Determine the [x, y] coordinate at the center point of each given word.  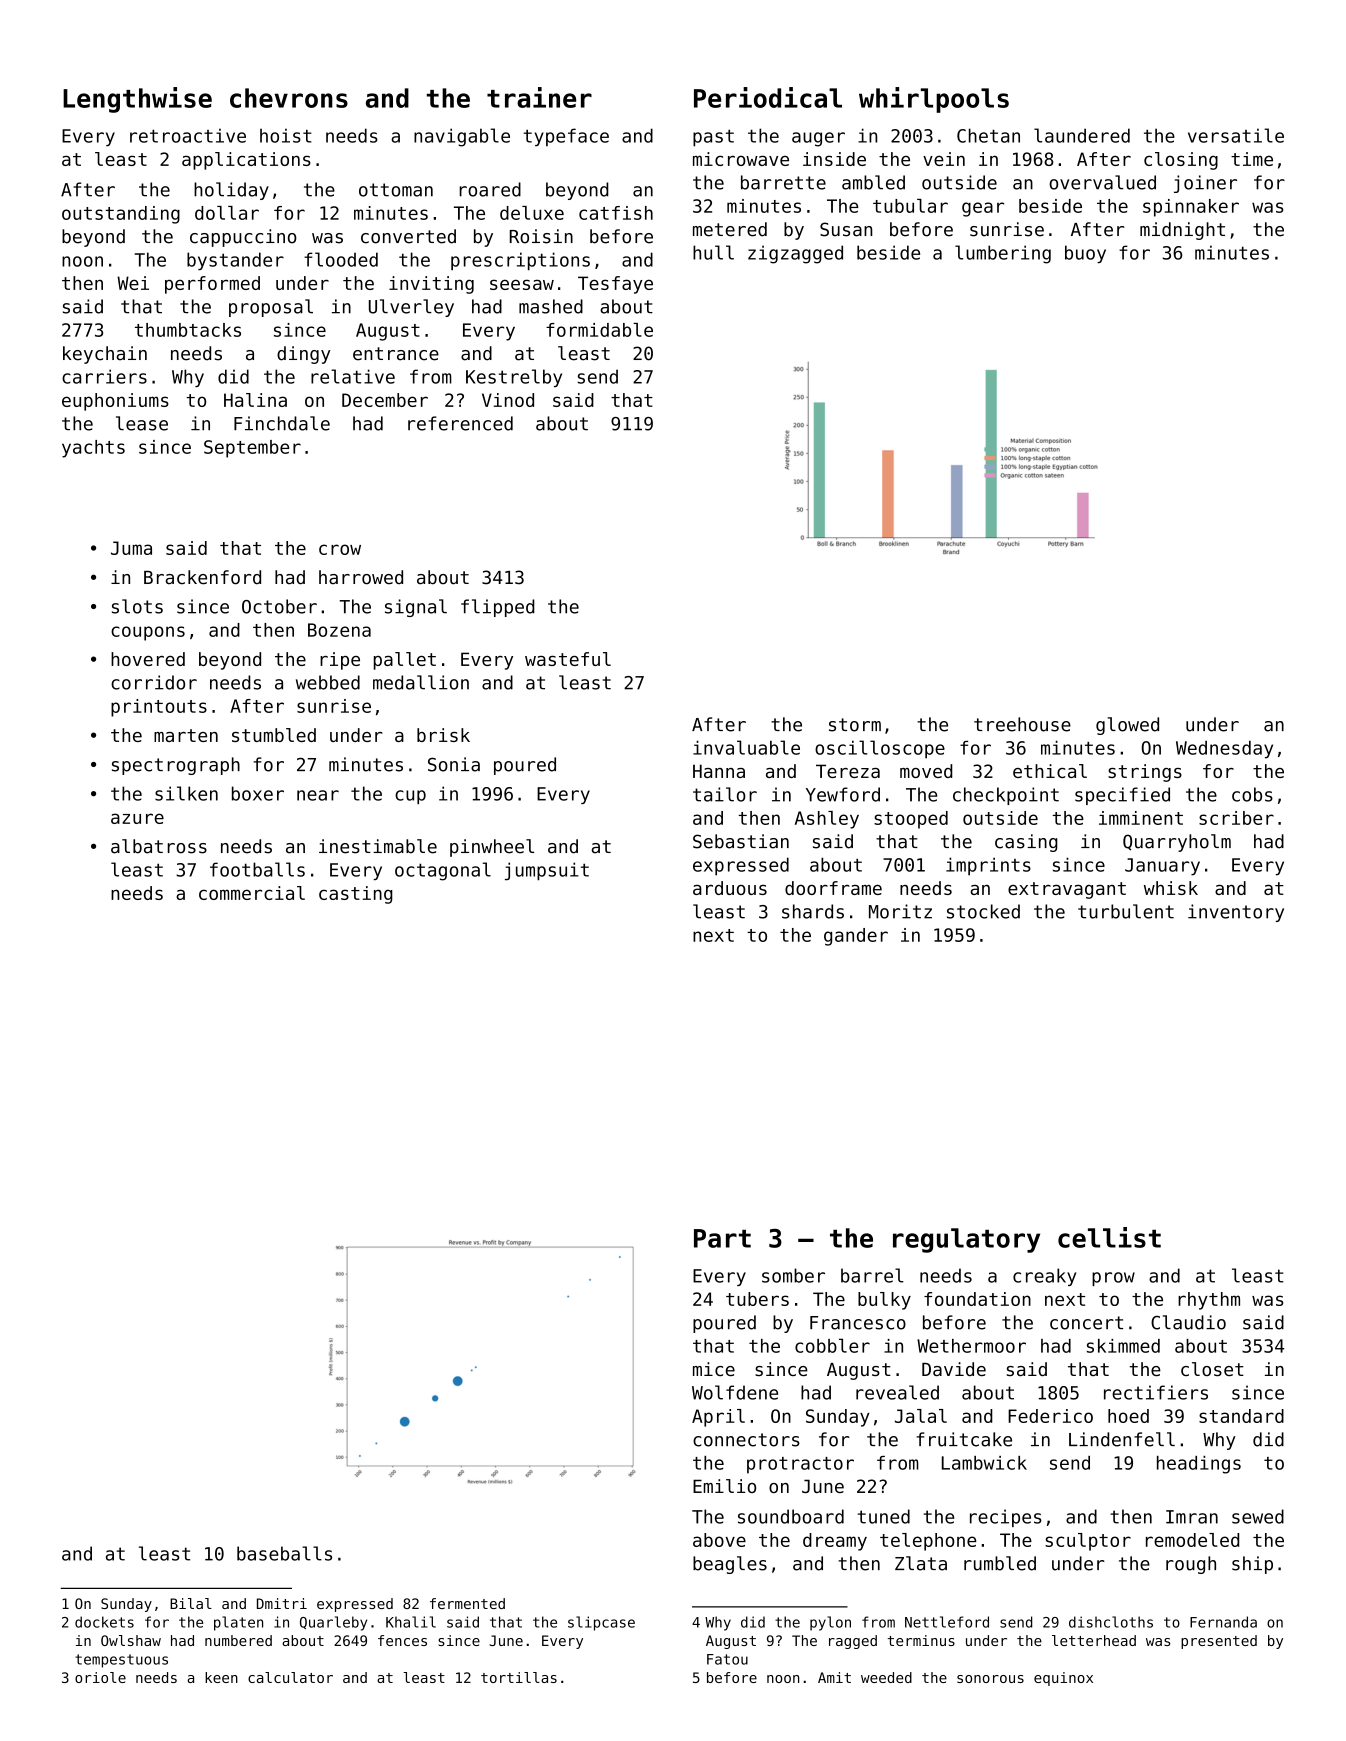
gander [856, 937]
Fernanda [1223, 1622]
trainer [539, 97]
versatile [1236, 135]
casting [356, 895]
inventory [1236, 913]
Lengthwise [137, 100]
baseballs [284, 1553]
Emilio [724, 1486]
